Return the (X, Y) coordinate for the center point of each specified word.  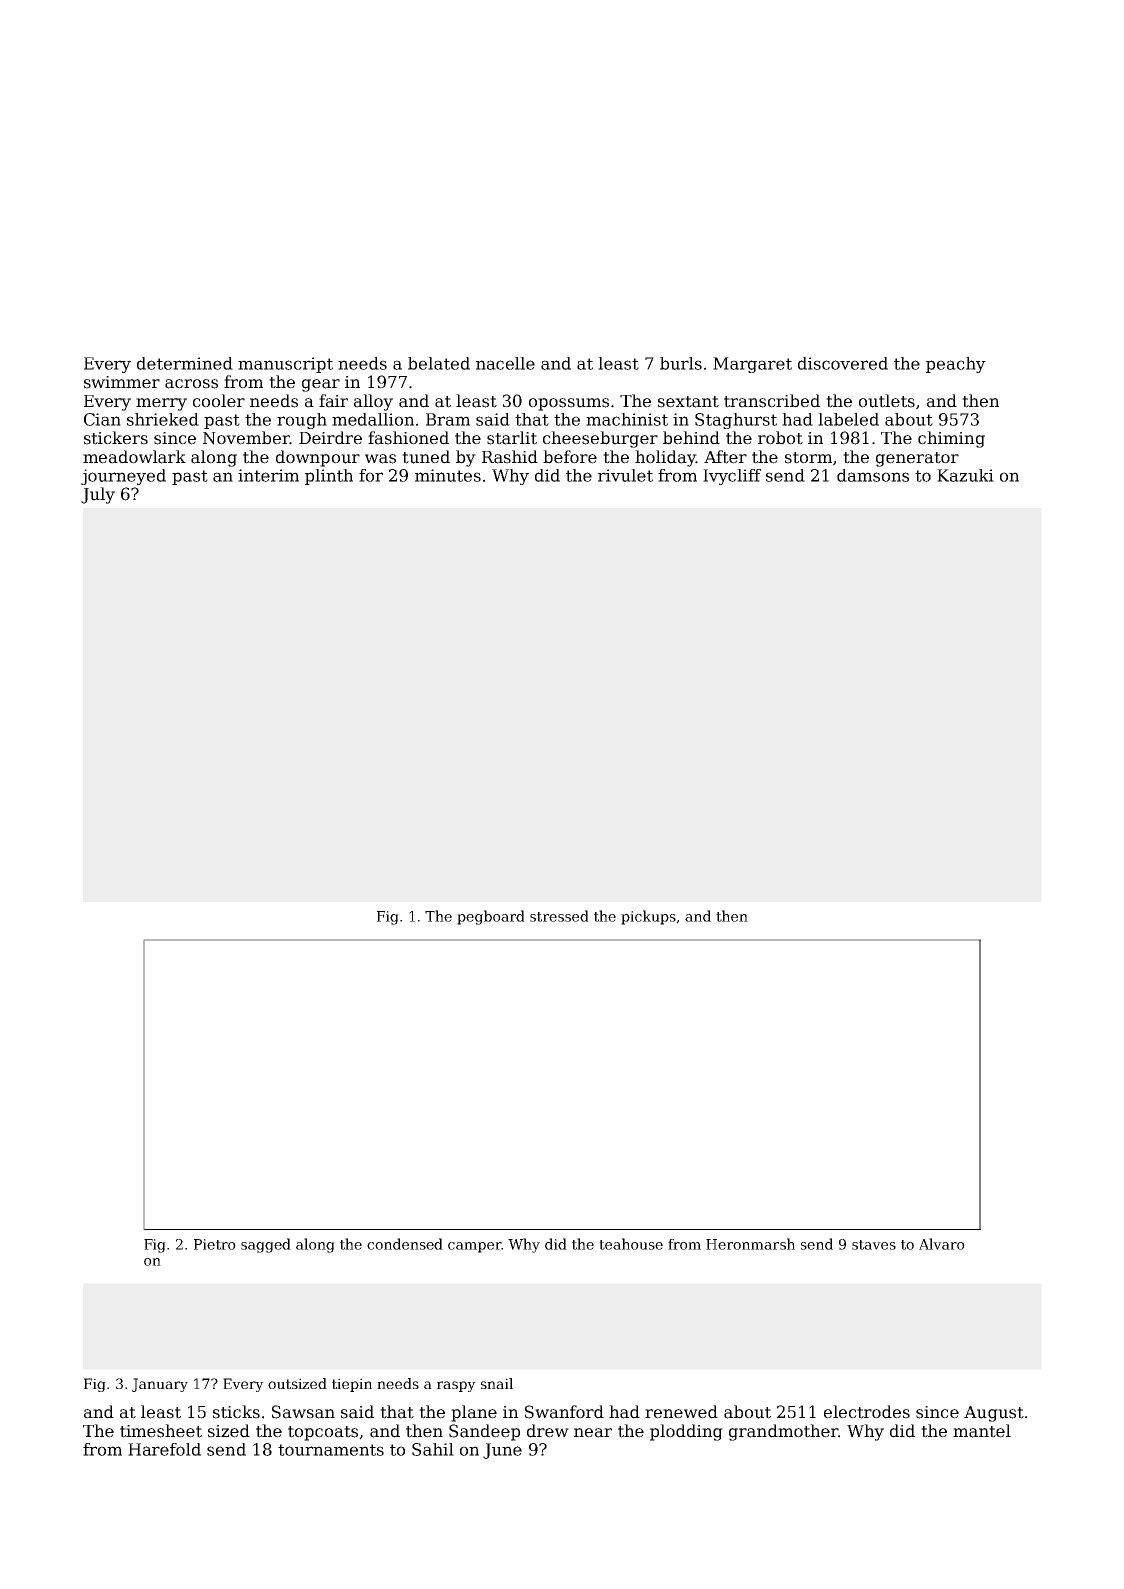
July (98, 495)
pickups (648, 917)
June (502, 1451)
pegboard (491, 917)
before (570, 457)
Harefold (164, 1449)
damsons (873, 475)
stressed (559, 916)
